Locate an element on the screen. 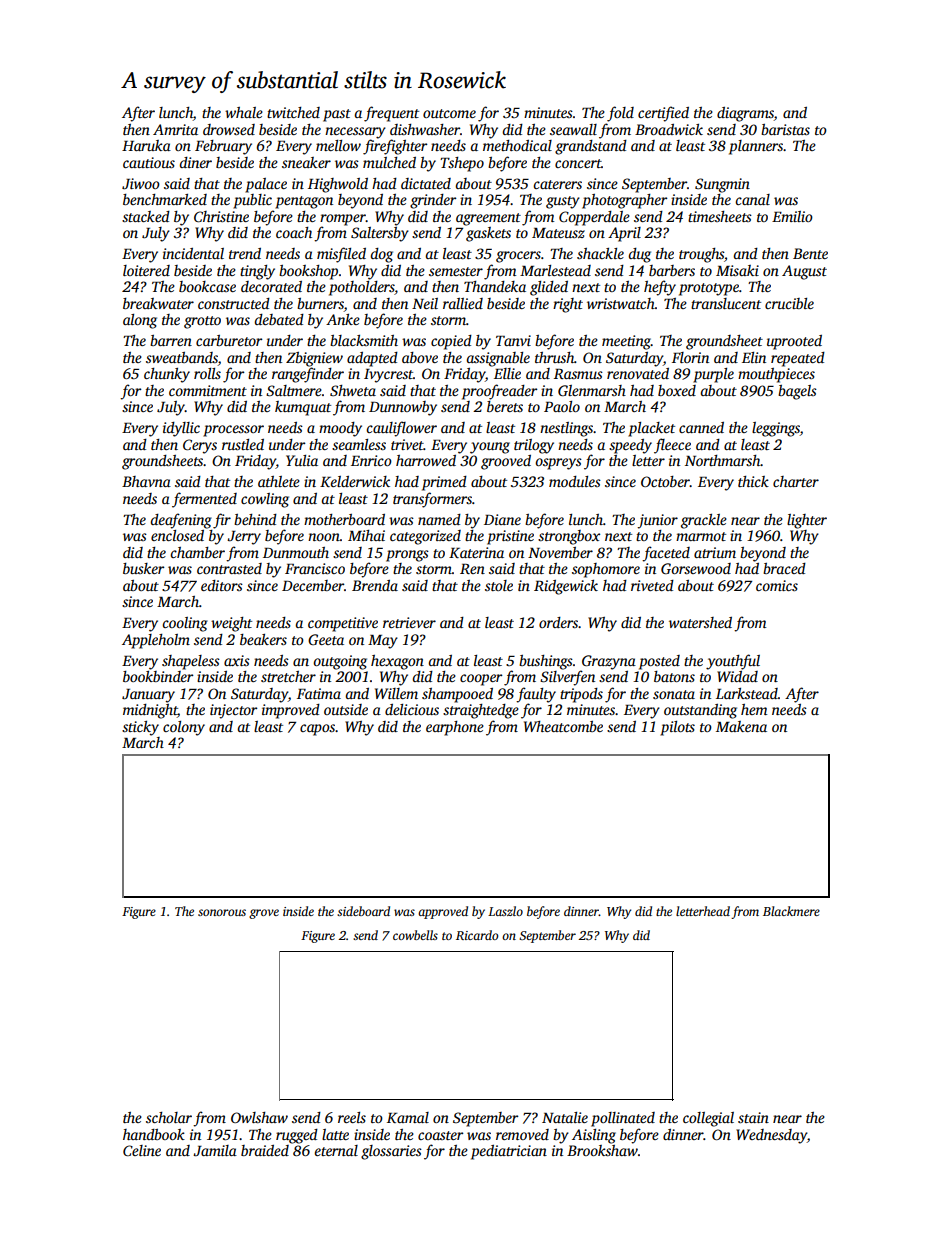 This screenshot has height=1233, width=952. Wheatcombe is located at coordinates (563, 726).
